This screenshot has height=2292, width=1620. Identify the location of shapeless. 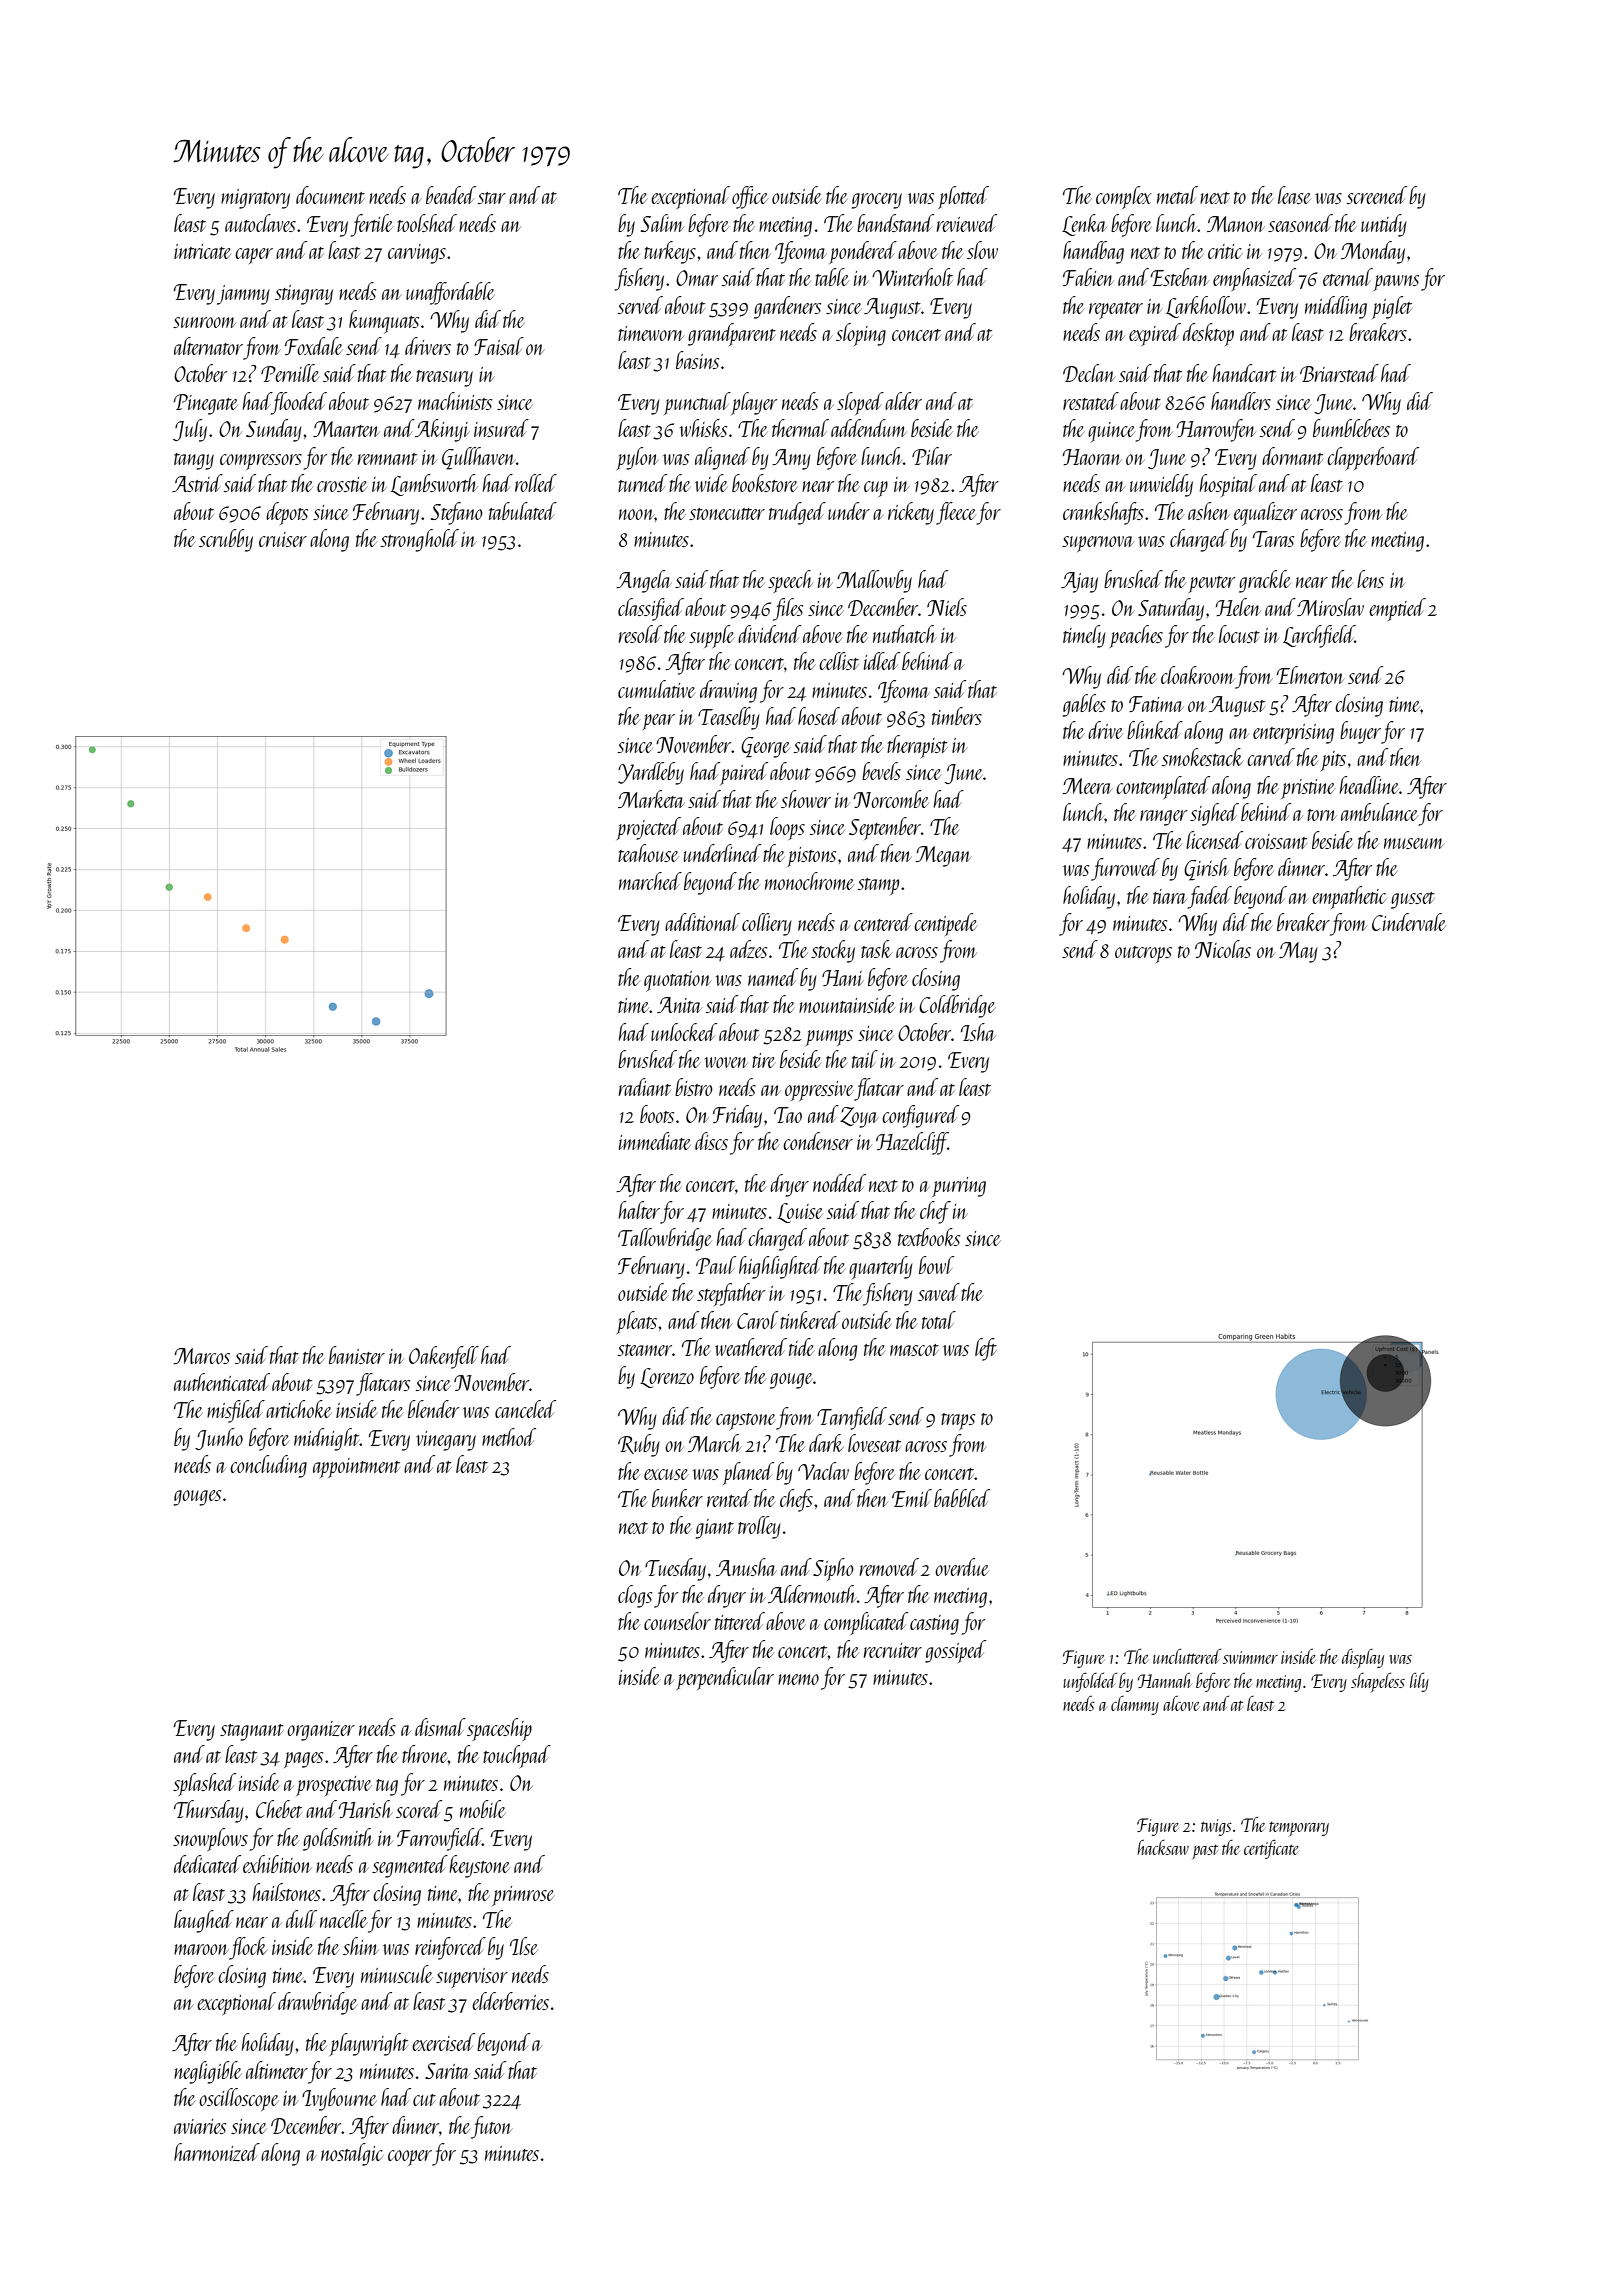
(1378, 1682).
